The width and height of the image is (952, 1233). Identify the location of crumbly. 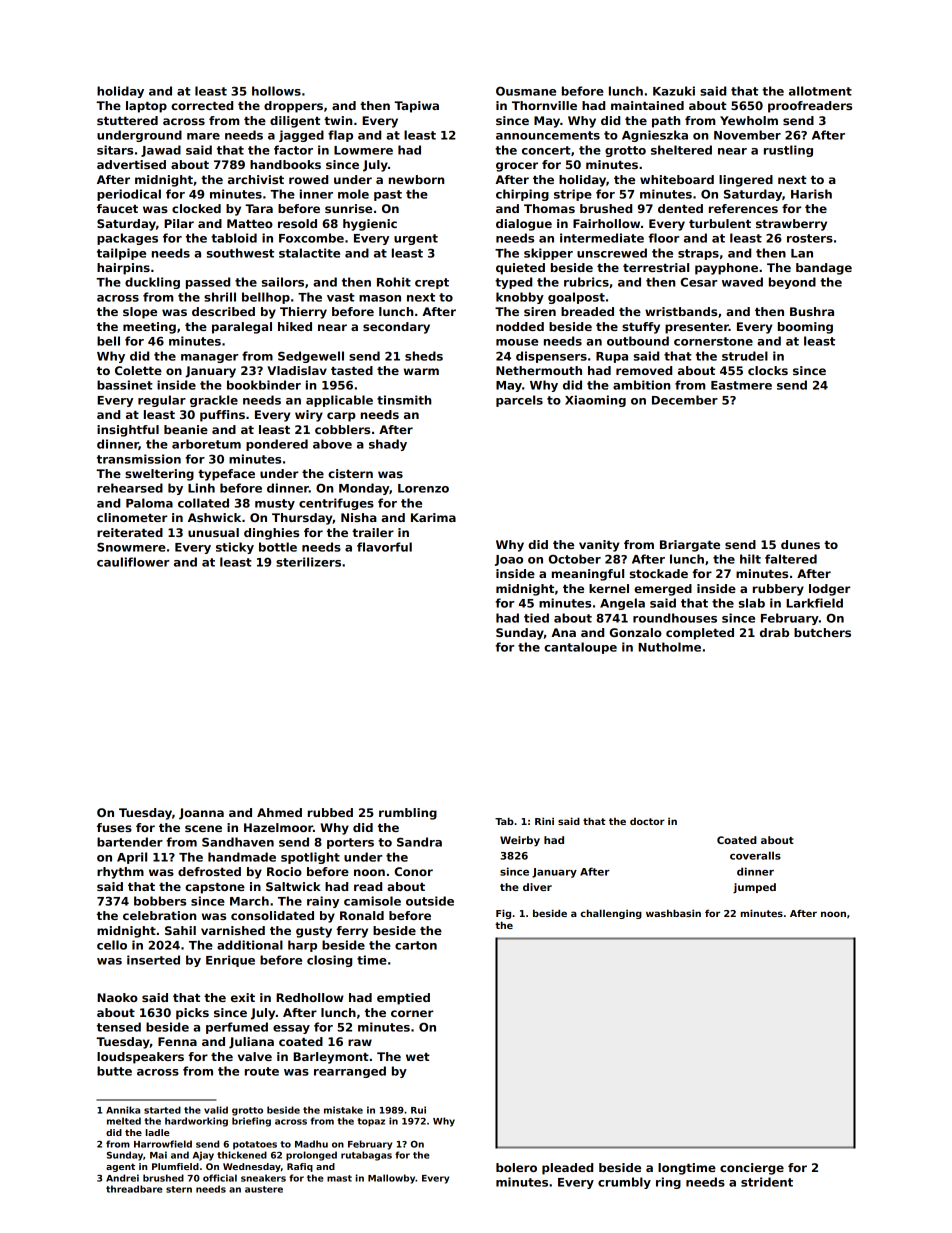
(624, 1183).
